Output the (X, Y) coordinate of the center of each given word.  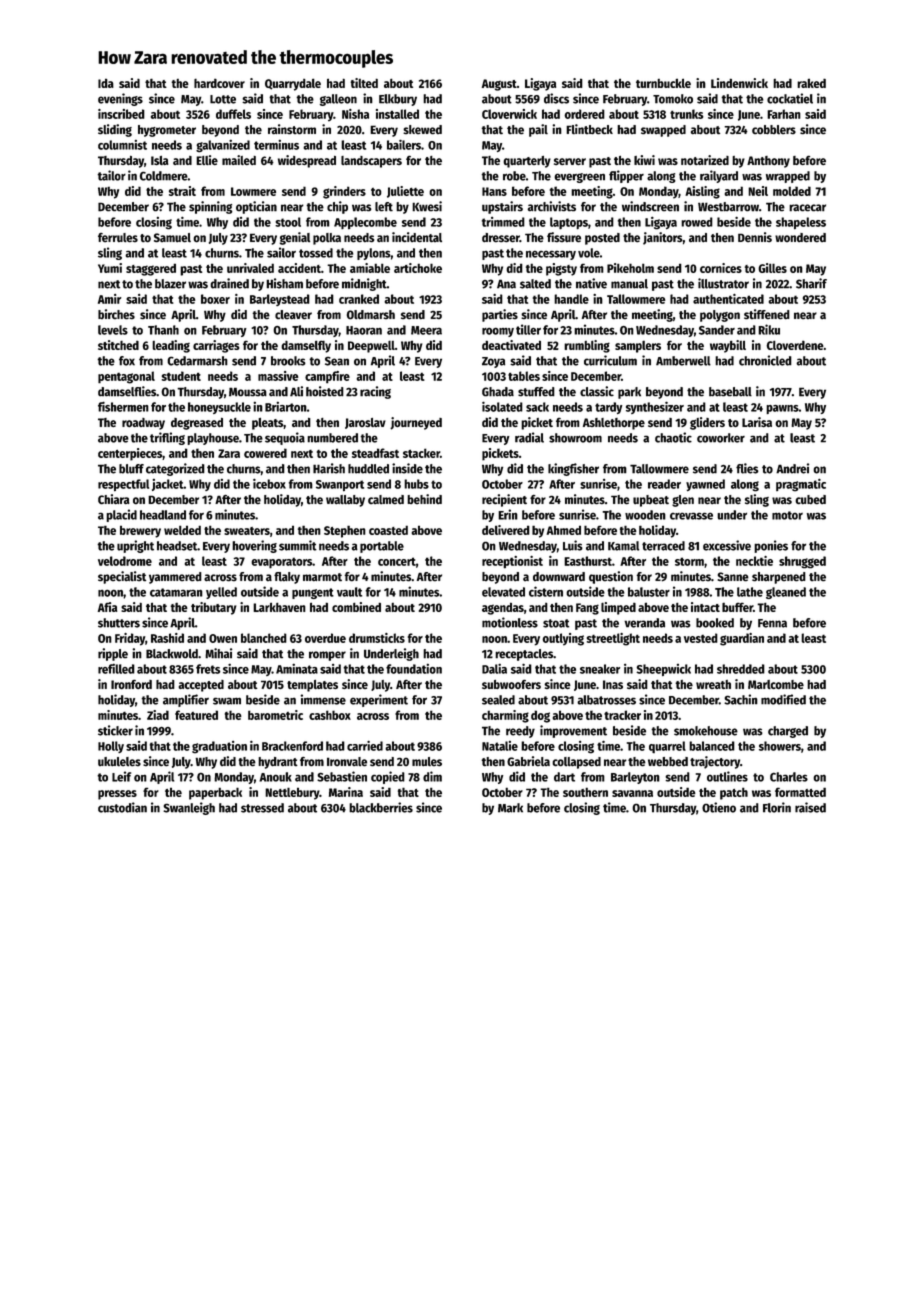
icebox (269, 484)
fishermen (123, 406)
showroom (575, 438)
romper (327, 656)
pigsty (561, 269)
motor (787, 515)
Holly (111, 747)
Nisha (355, 114)
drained (229, 283)
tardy (608, 408)
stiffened (767, 314)
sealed (498, 700)
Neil (758, 191)
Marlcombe (776, 684)
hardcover (219, 83)
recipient (504, 500)
